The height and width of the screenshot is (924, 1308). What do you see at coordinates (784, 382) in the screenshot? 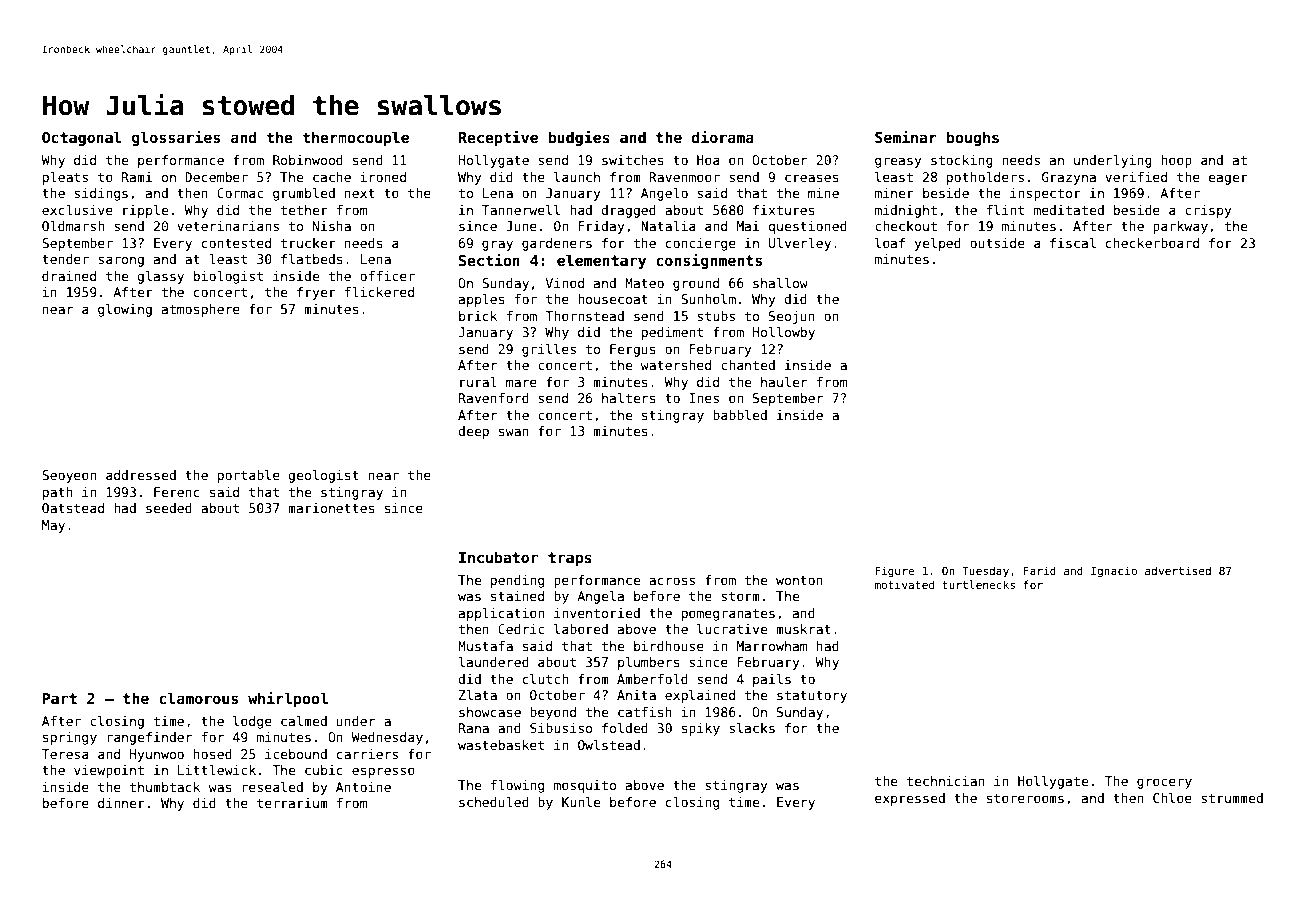
I see `hauler` at bounding box center [784, 382].
